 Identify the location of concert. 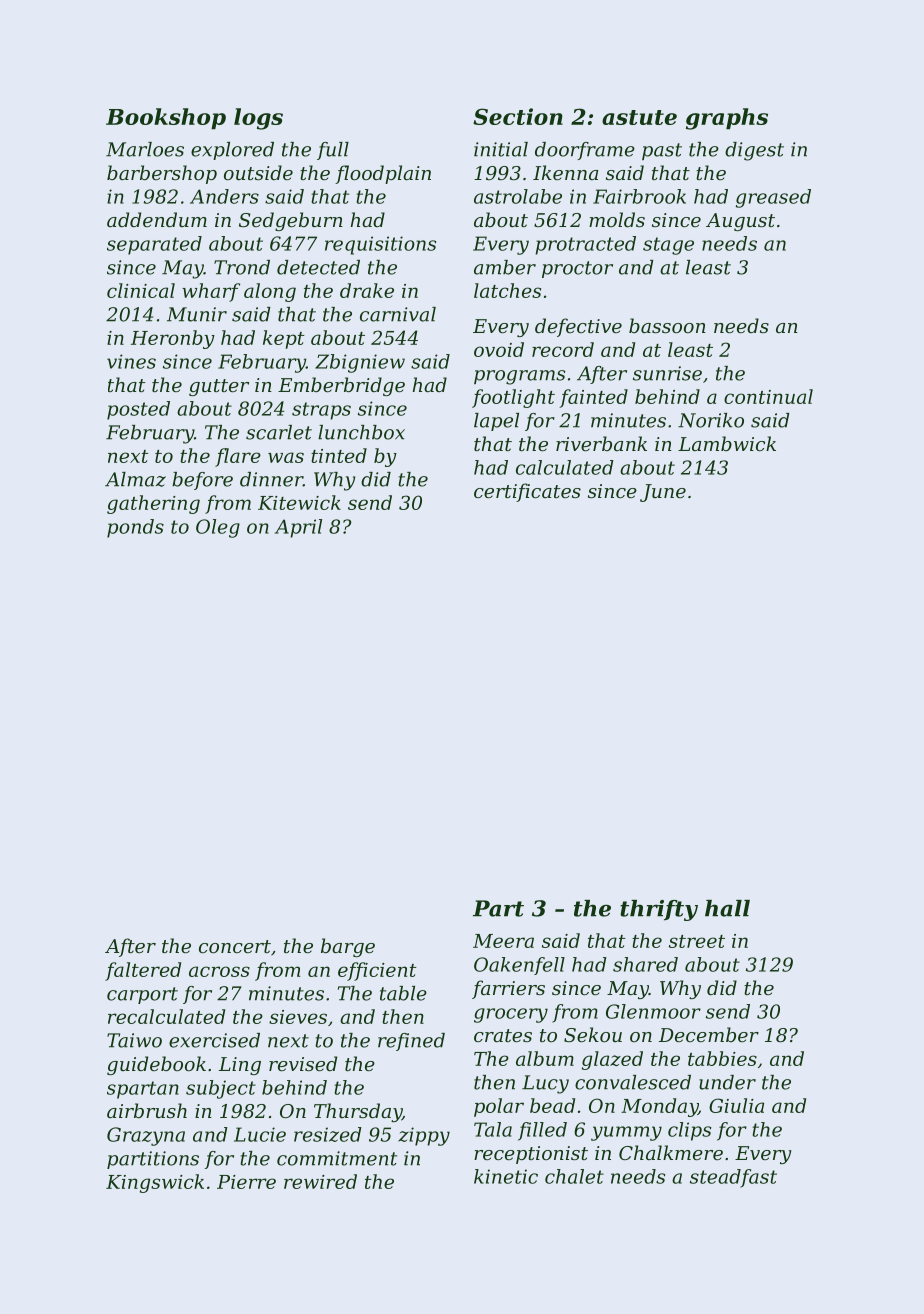
(235, 946).
